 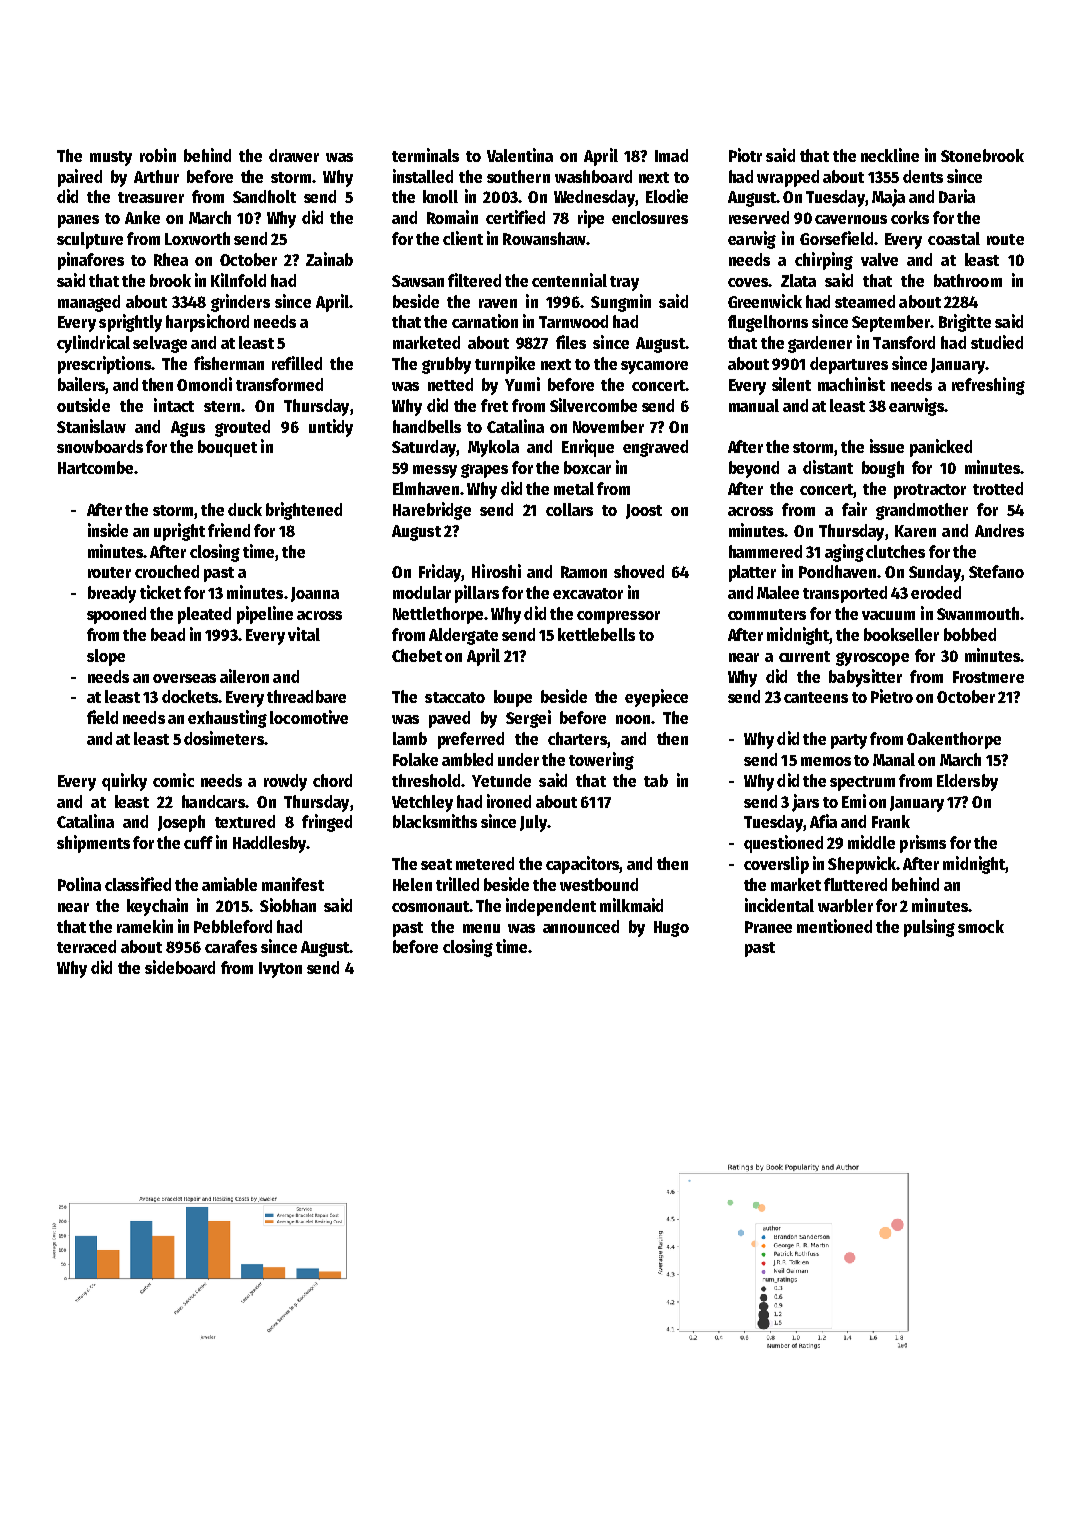 I want to click on spooned, so click(x=116, y=615).
